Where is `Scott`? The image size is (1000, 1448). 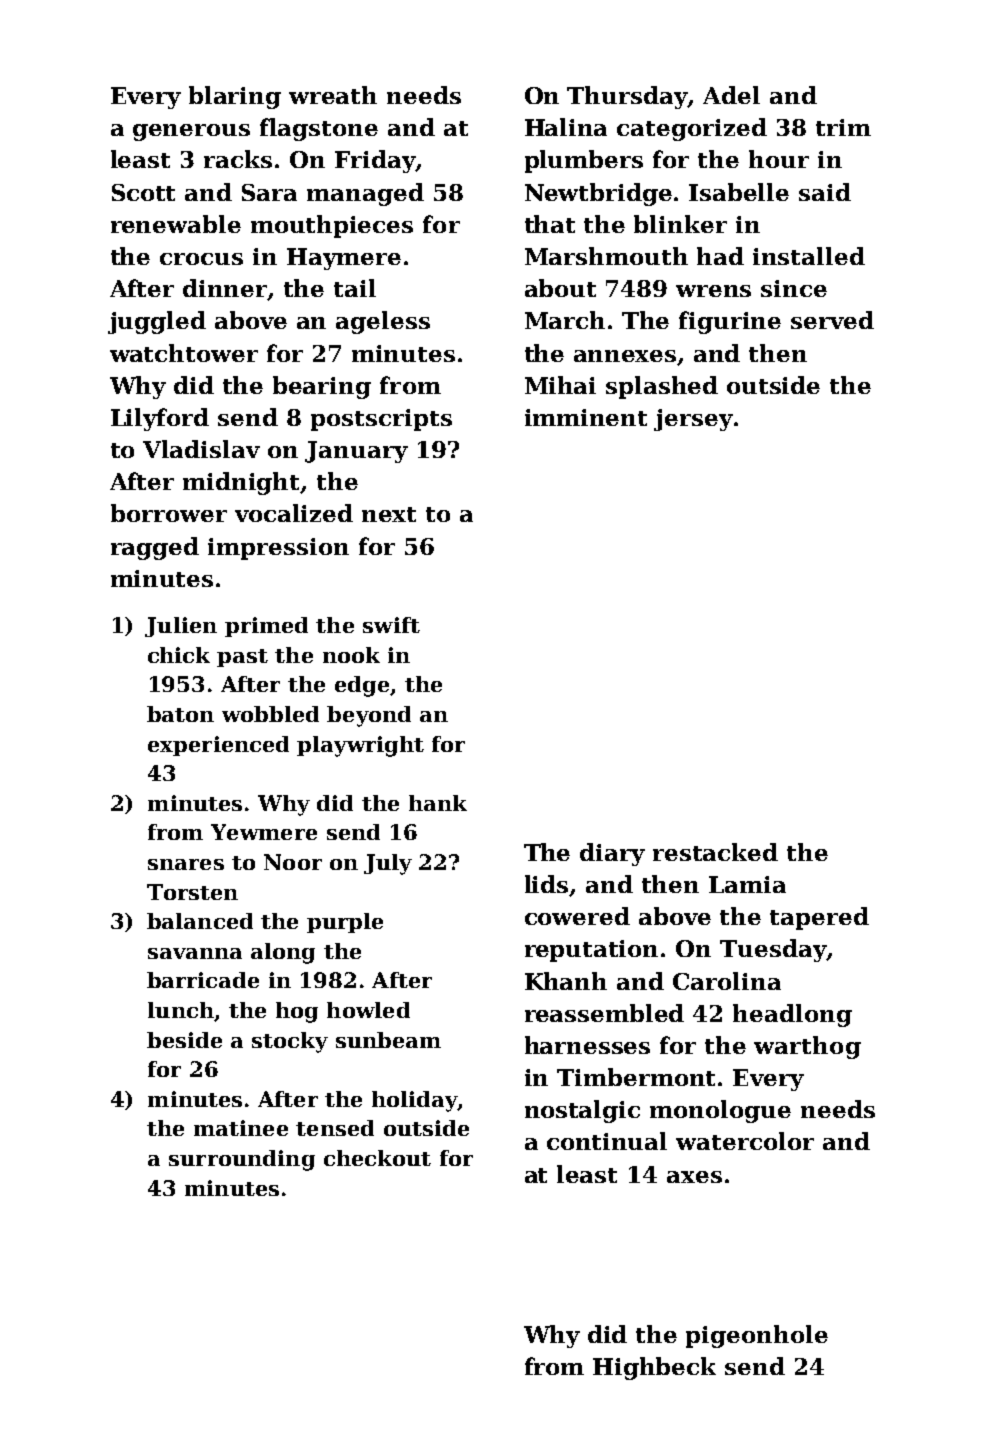 Scott is located at coordinates (143, 192).
